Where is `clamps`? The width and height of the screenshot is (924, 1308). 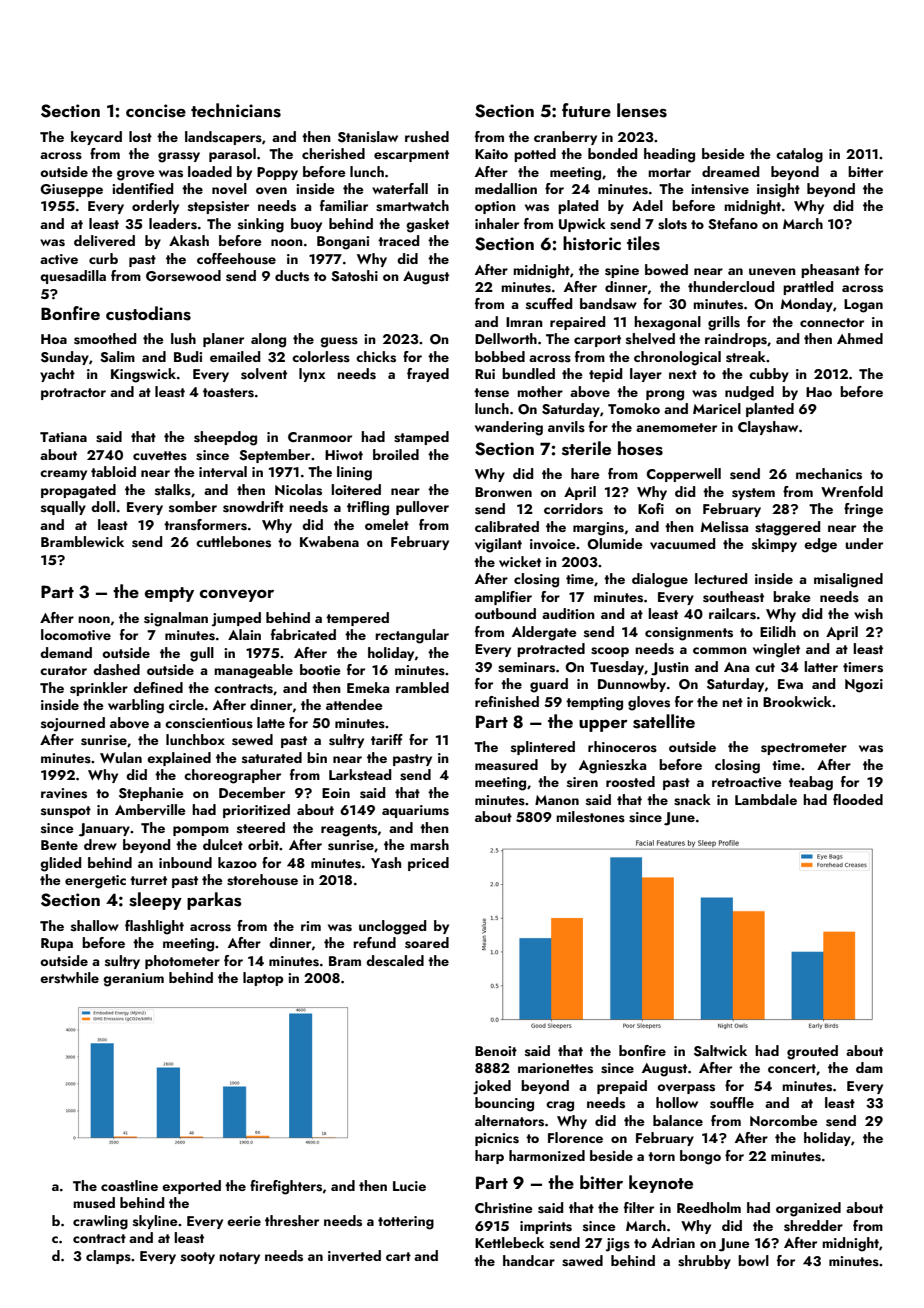 clamps is located at coordinates (108, 1257).
